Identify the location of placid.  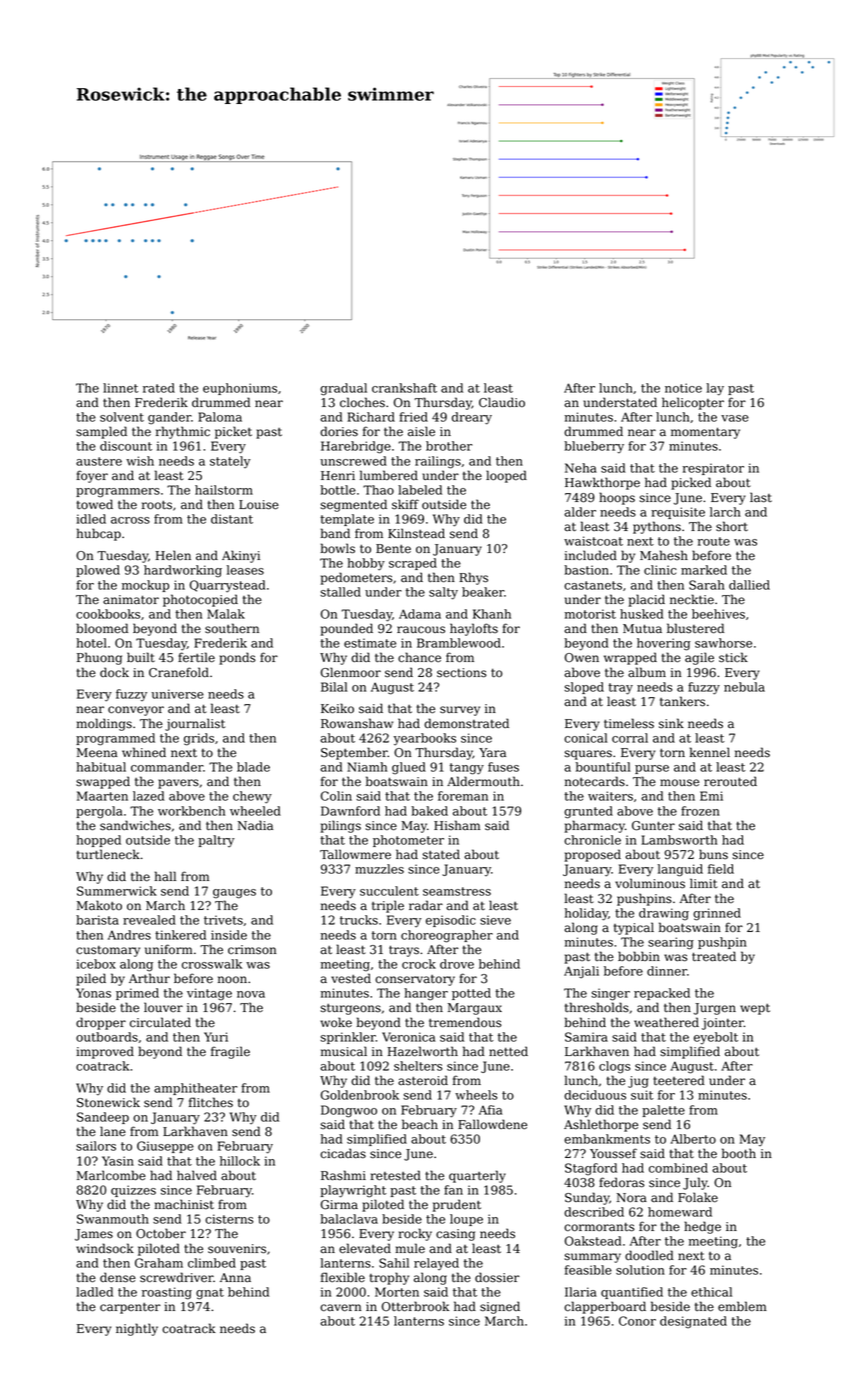
(646, 600).
